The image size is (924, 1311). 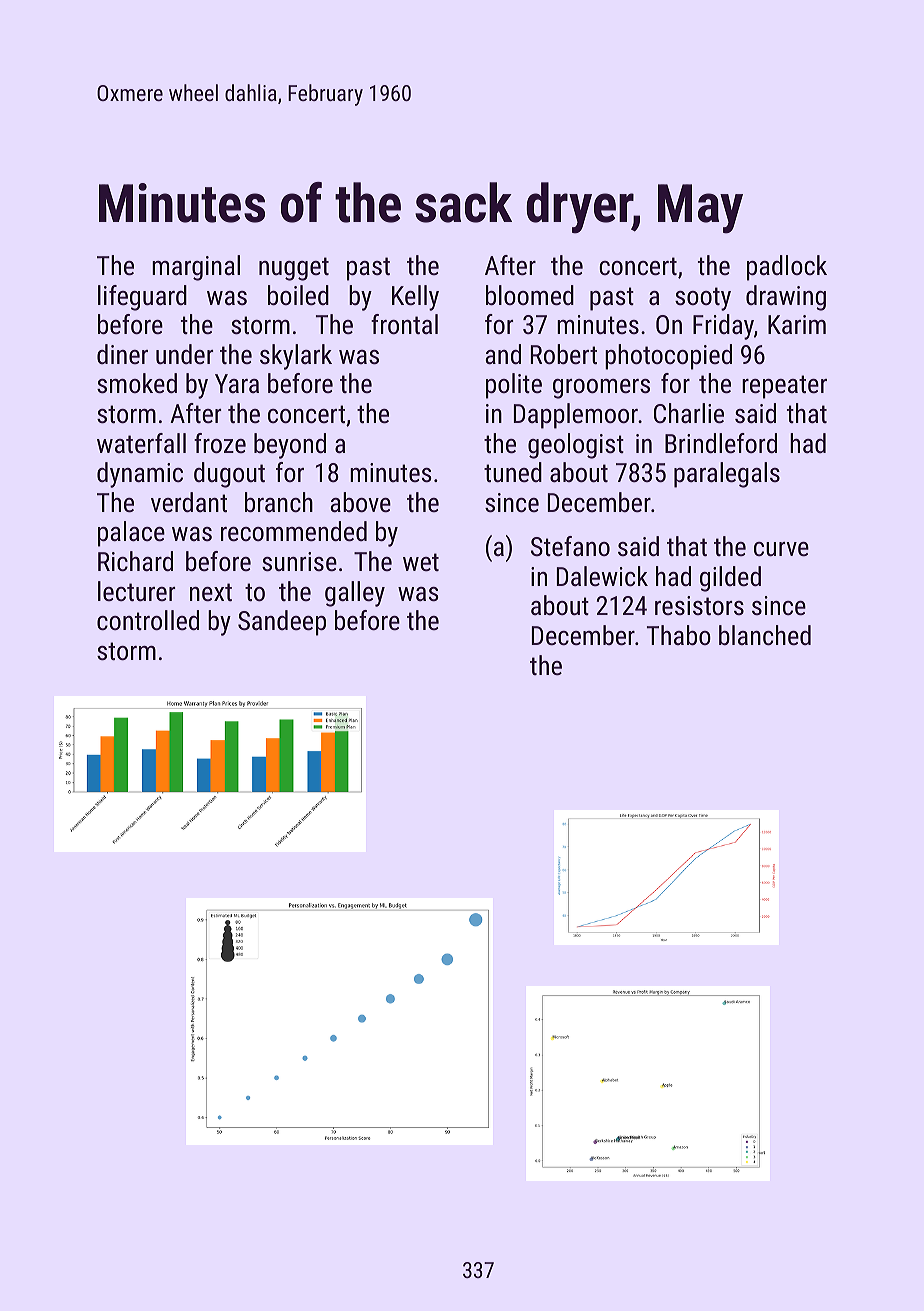 What do you see at coordinates (122, 354) in the screenshot?
I see `diner` at bounding box center [122, 354].
